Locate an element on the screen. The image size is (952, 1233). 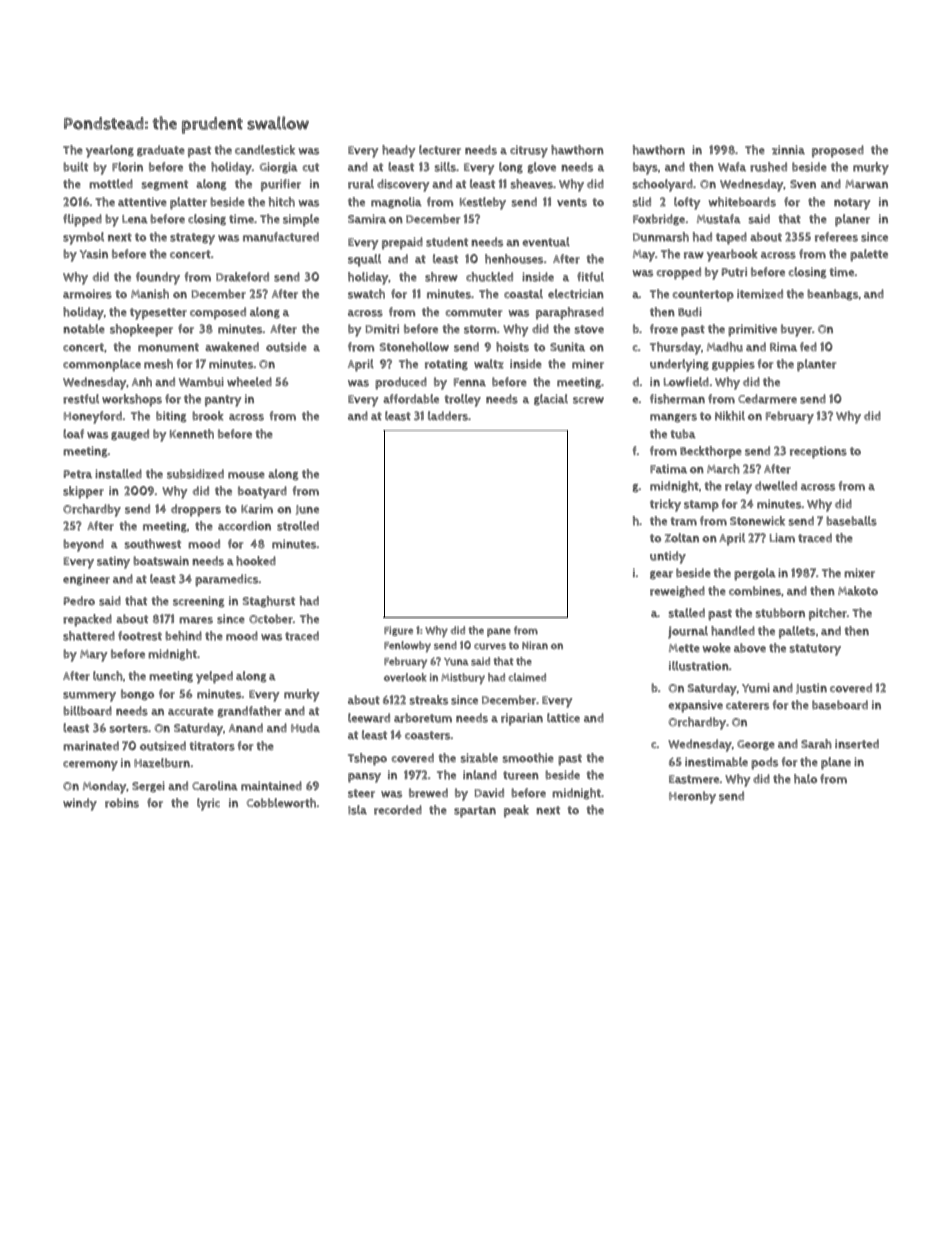
planter is located at coordinates (816, 365).
